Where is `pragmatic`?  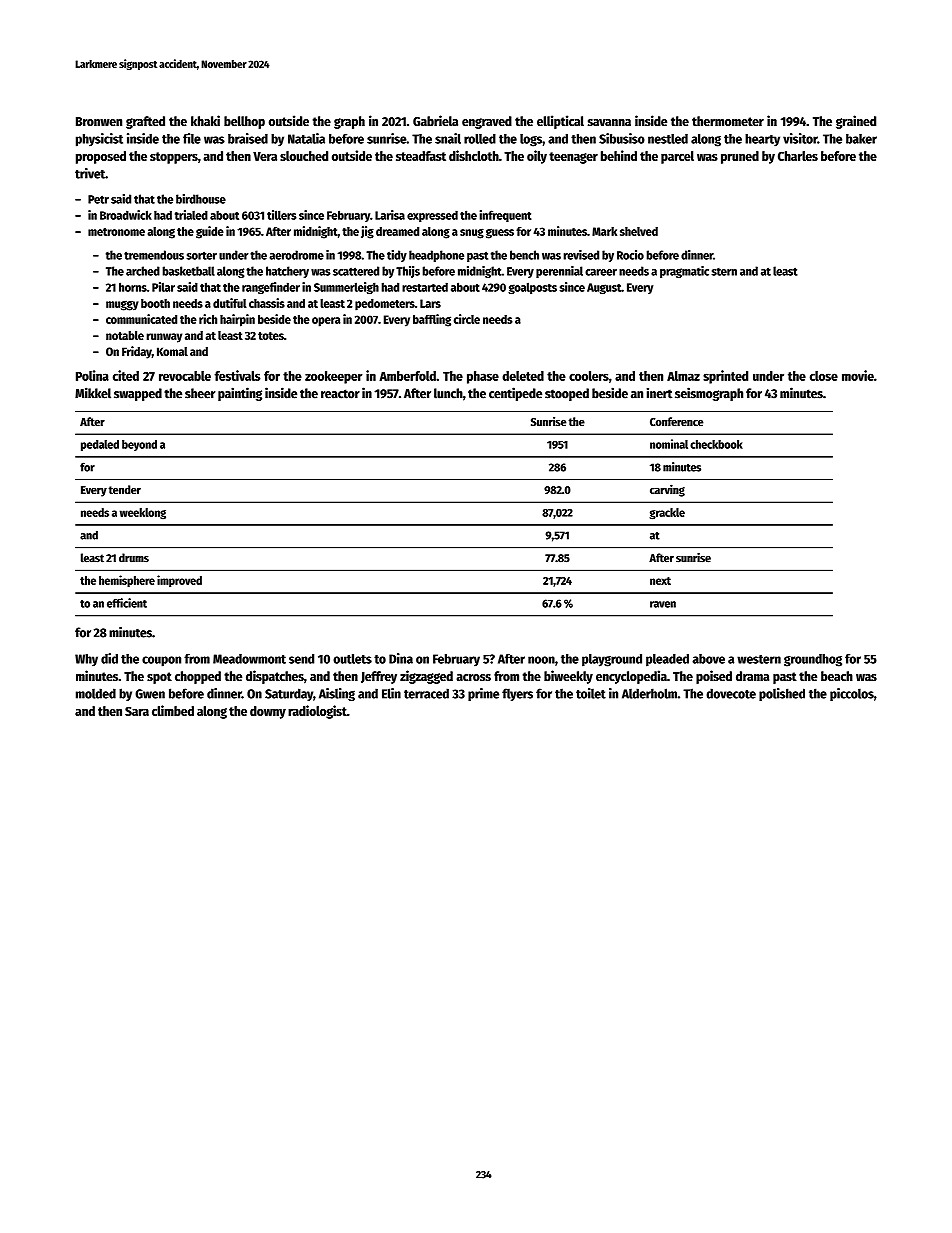
pragmatic is located at coordinates (684, 272).
